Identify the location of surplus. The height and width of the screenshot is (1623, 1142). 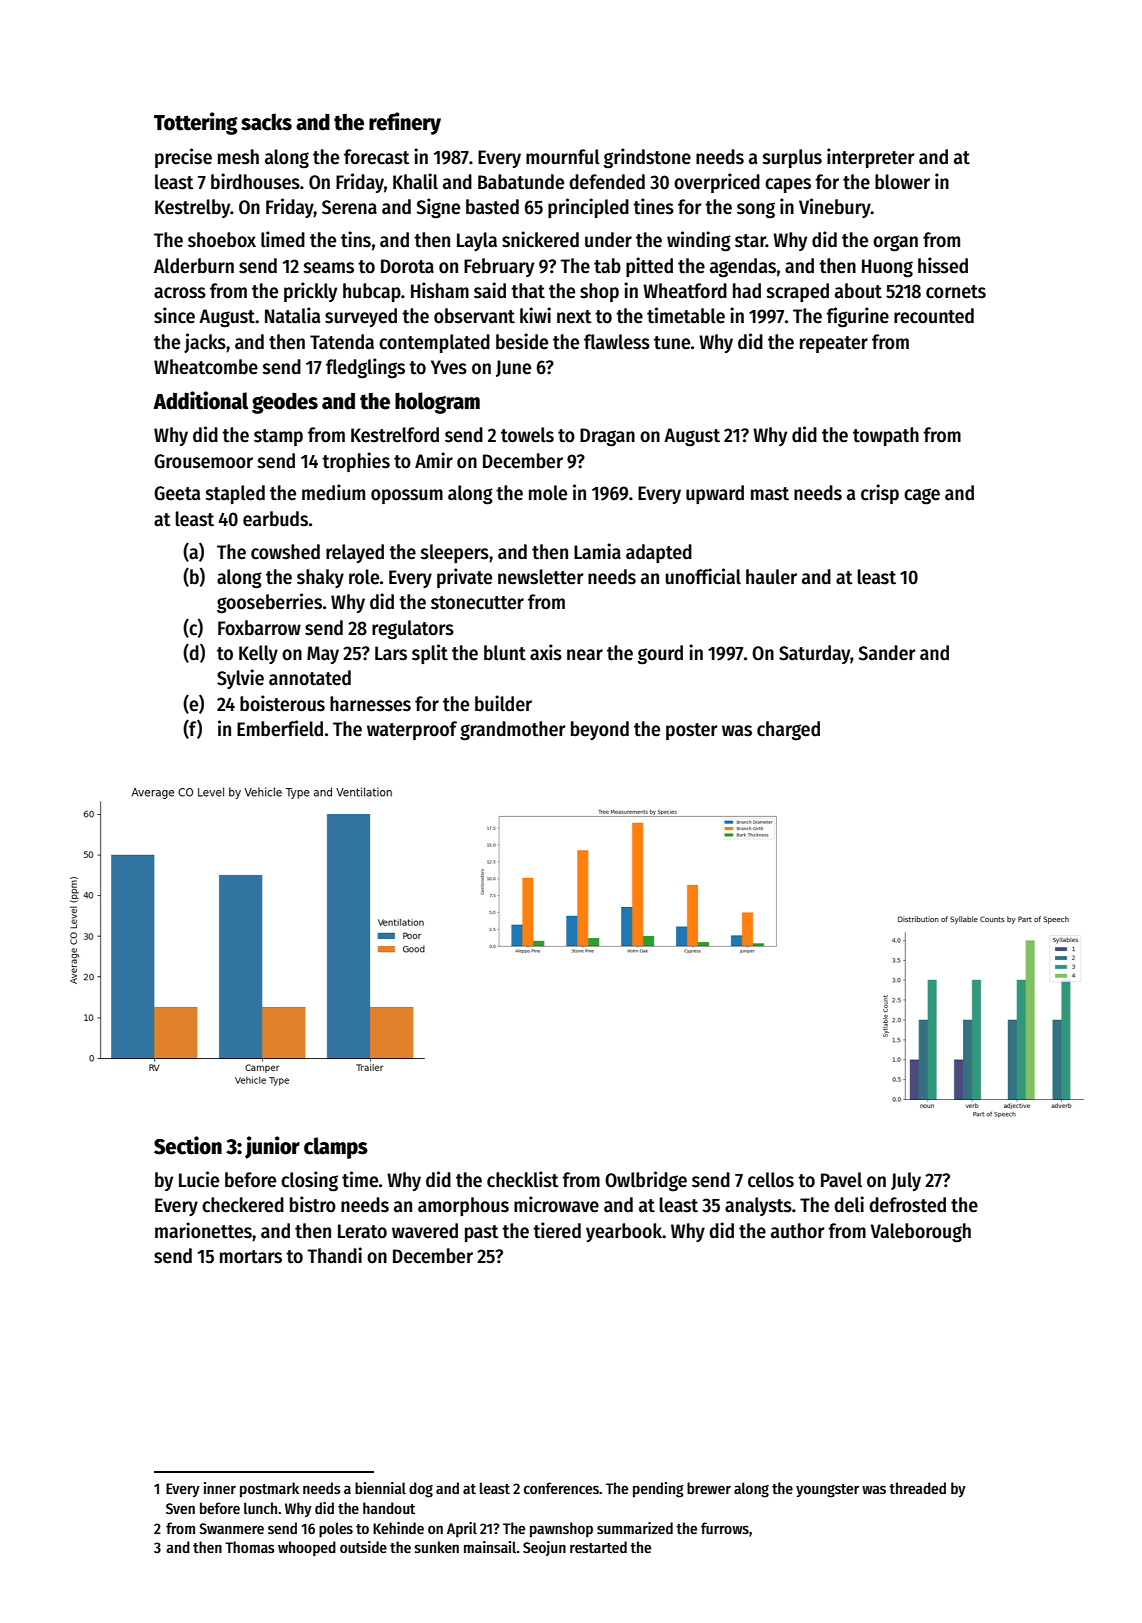
(792, 158).
